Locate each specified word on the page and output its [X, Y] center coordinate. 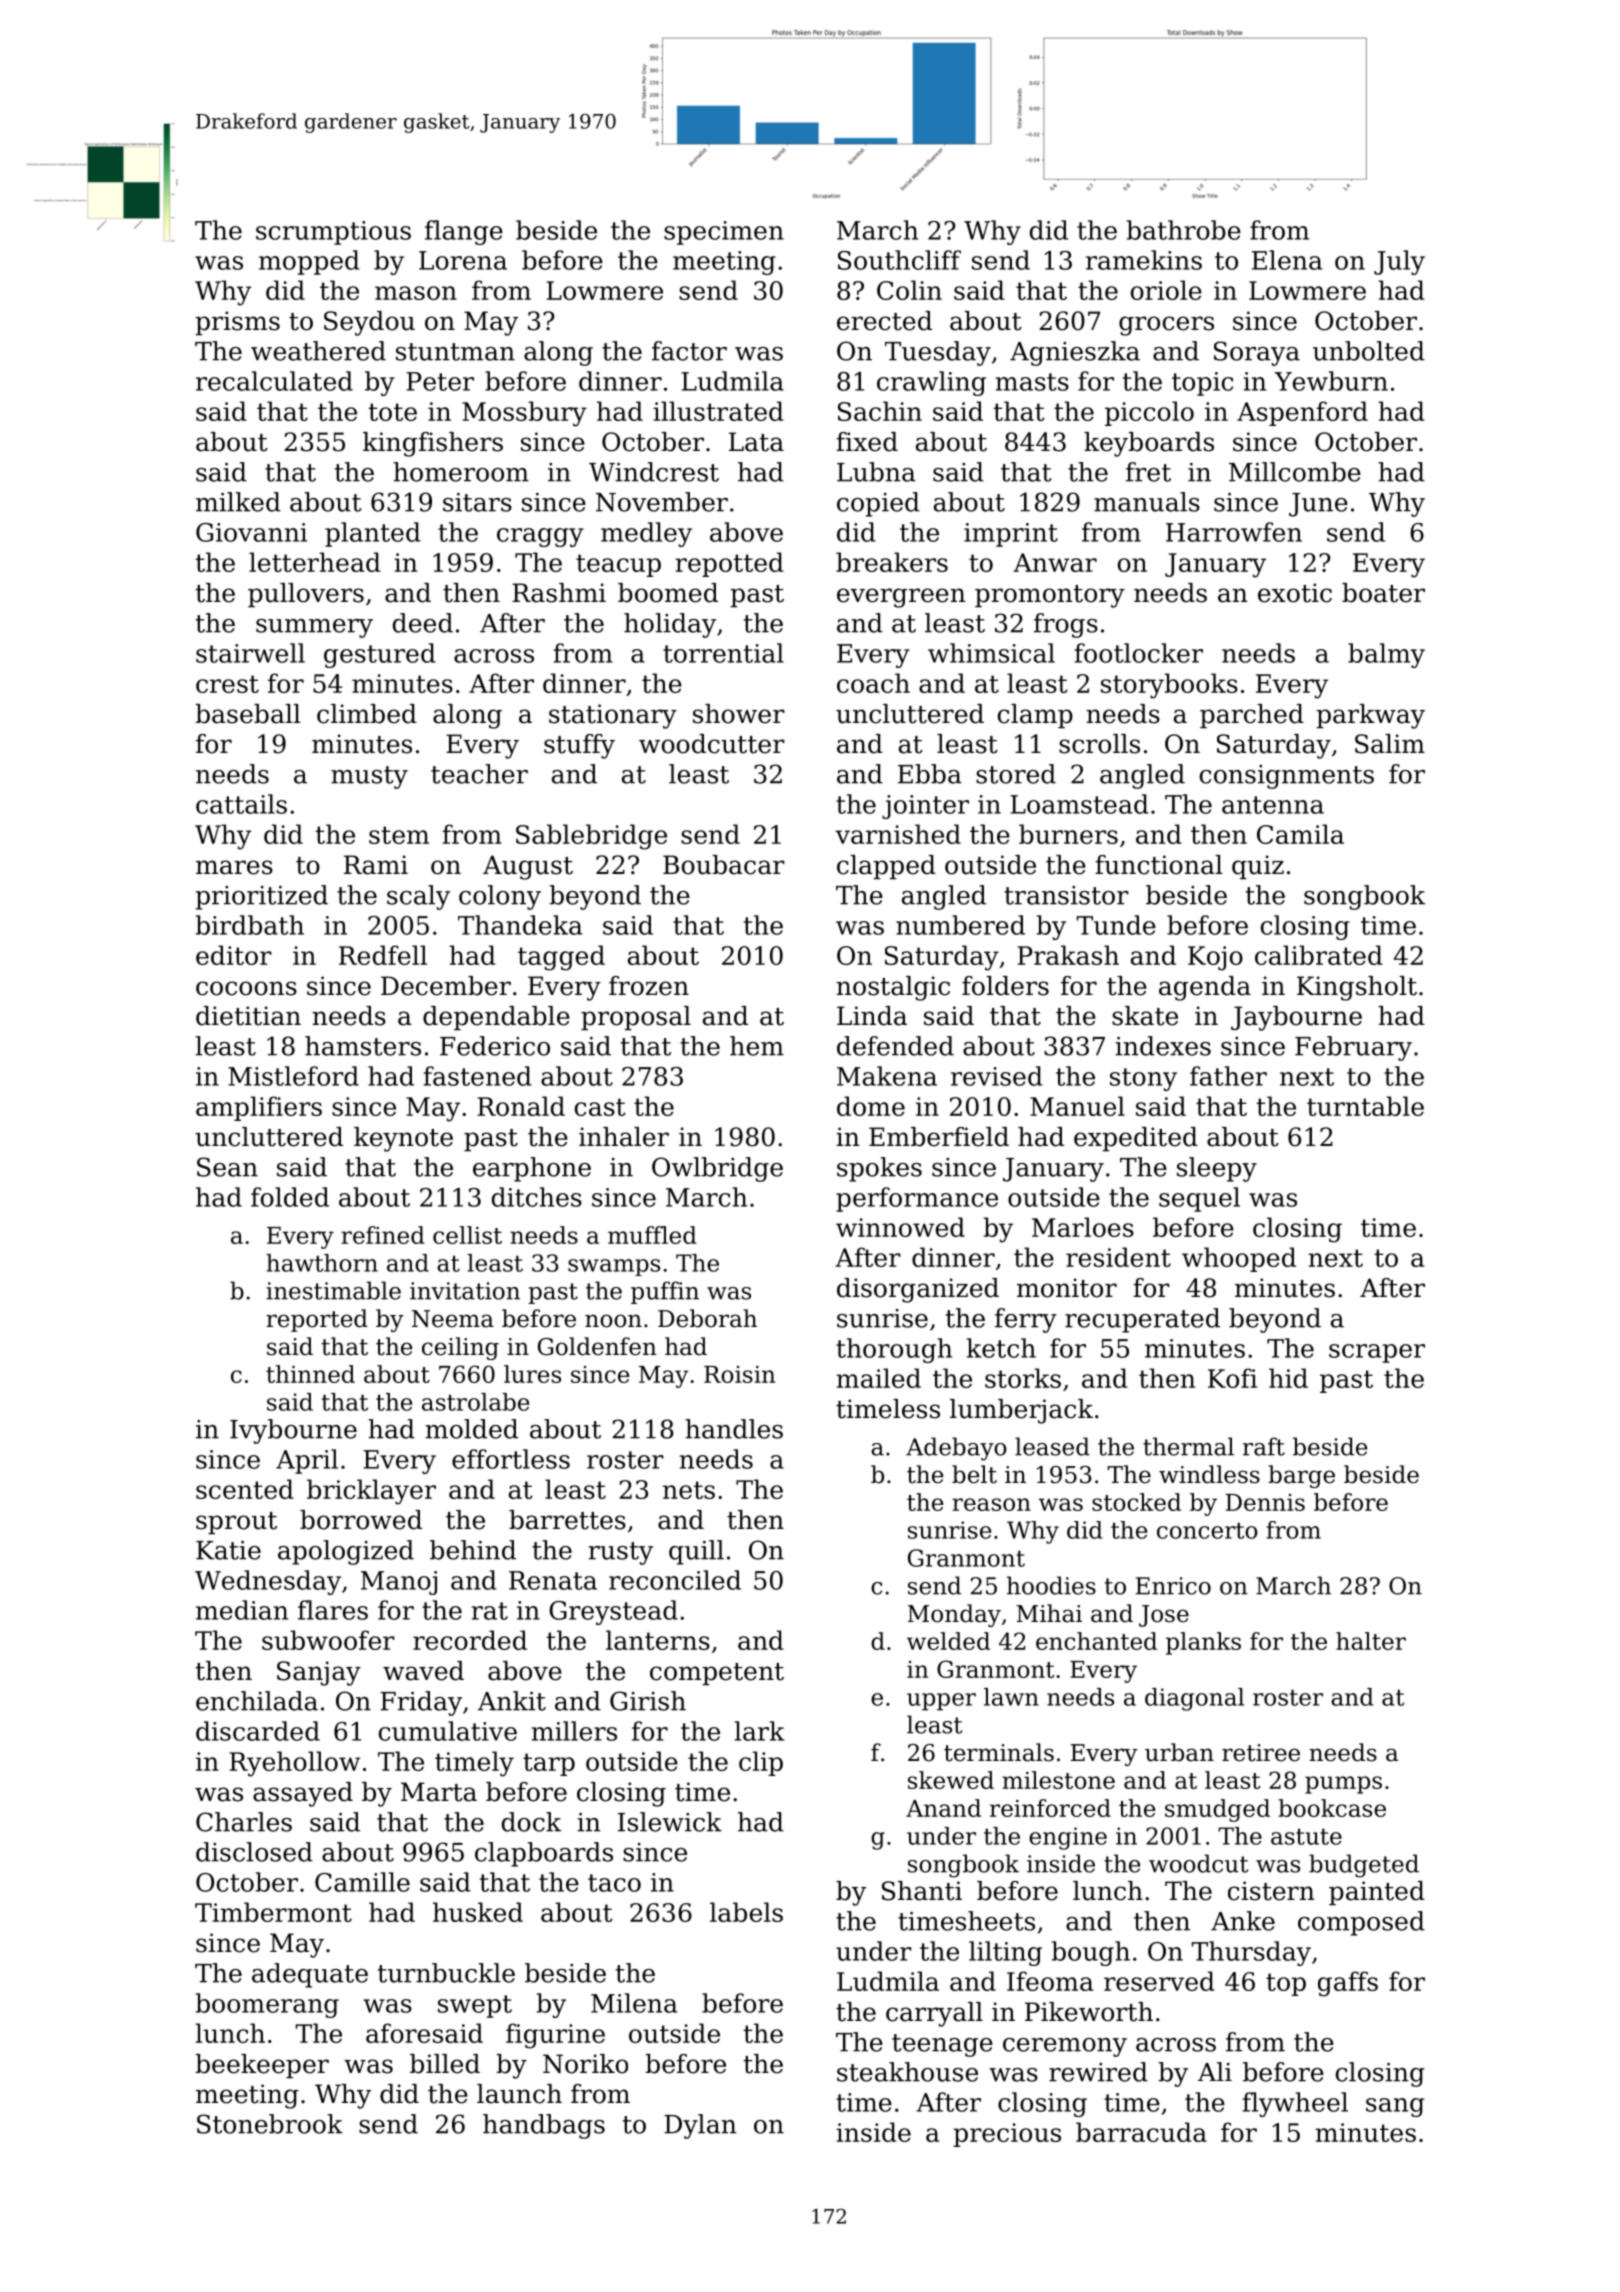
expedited [1136, 1139]
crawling [931, 383]
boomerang [267, 2005]
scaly [418, 897]
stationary [613, 716]
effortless [511, 1459]
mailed [878, 1378]
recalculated [274, 381]
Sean [227, 1167]
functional [1159, 865]
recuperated [1142, 1320]
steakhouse [907, 2072]
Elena [1287, 260]
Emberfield [939, 1137]
